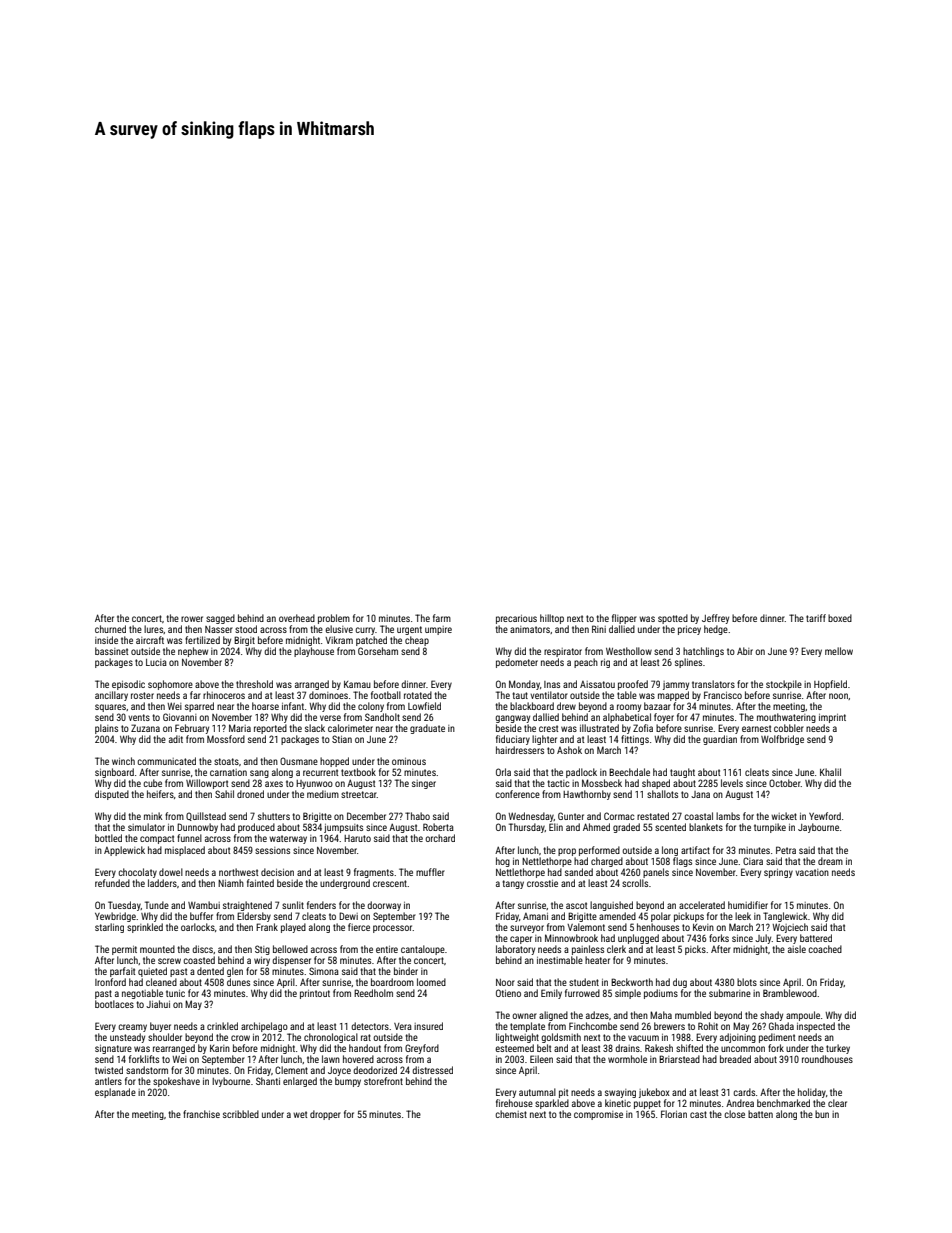  I want to click on franchise, so click(201, 1114).
